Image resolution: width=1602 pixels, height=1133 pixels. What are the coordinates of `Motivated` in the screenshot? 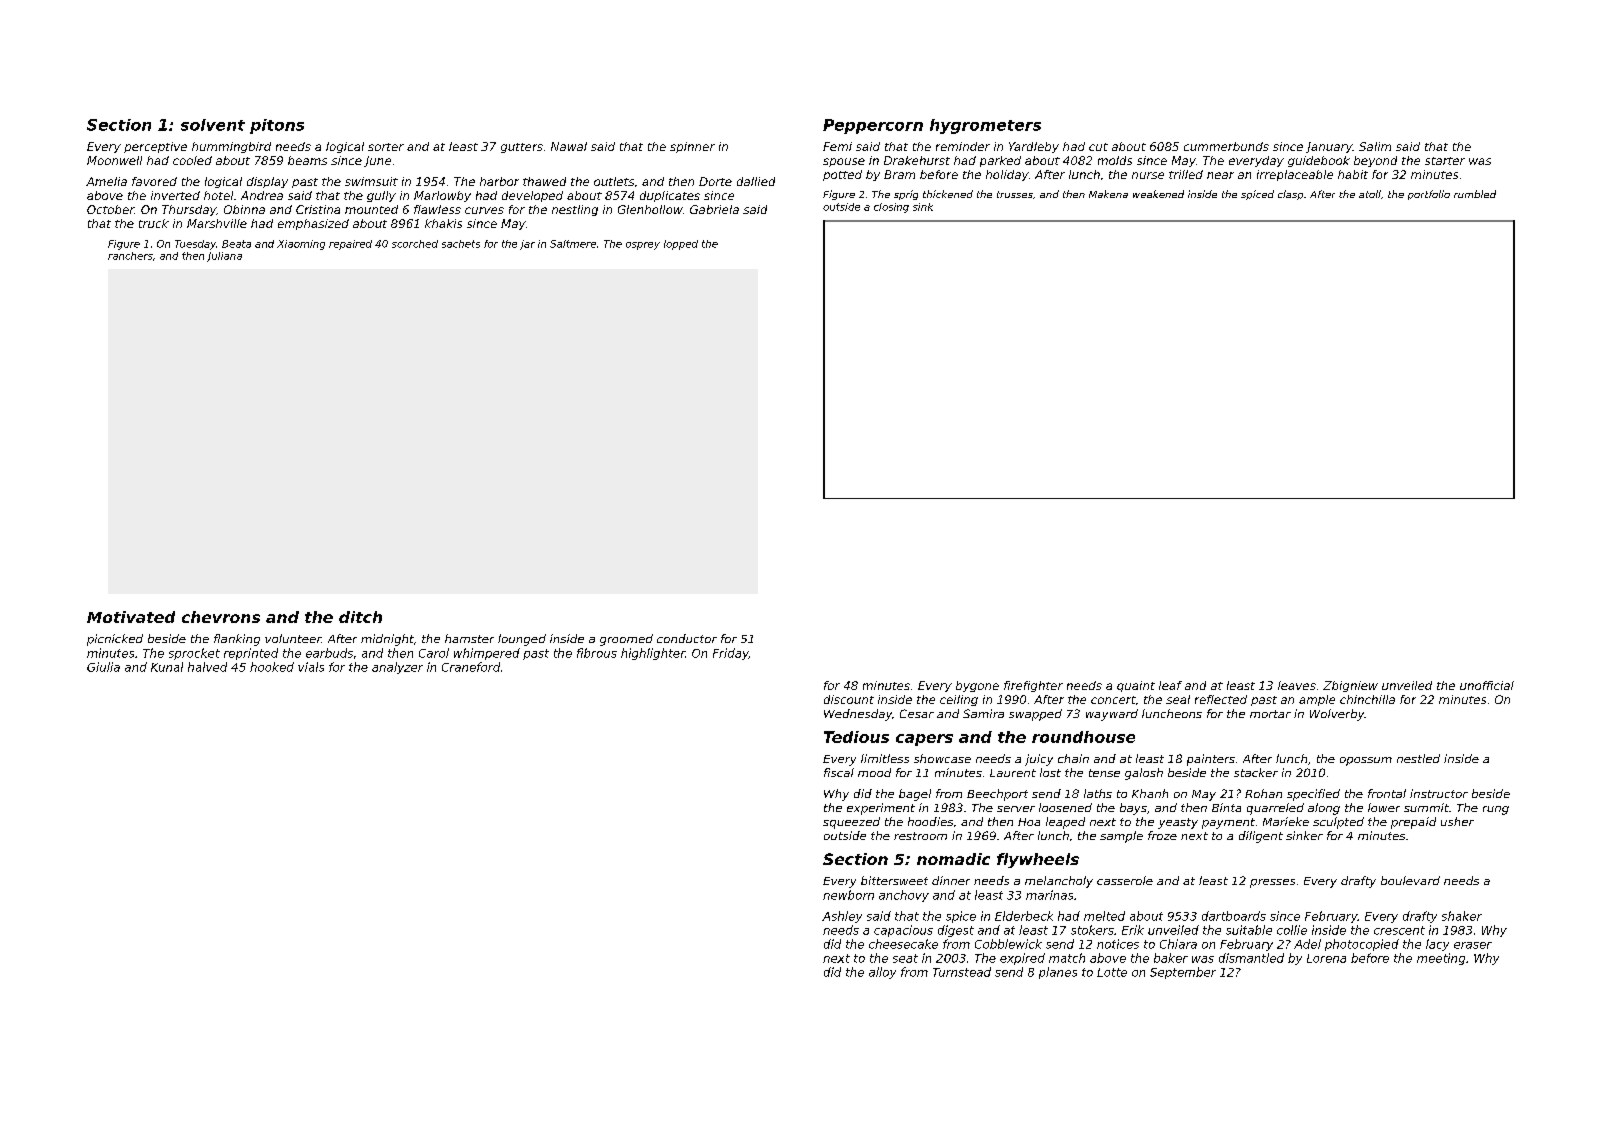 It's located at (131, 617).
